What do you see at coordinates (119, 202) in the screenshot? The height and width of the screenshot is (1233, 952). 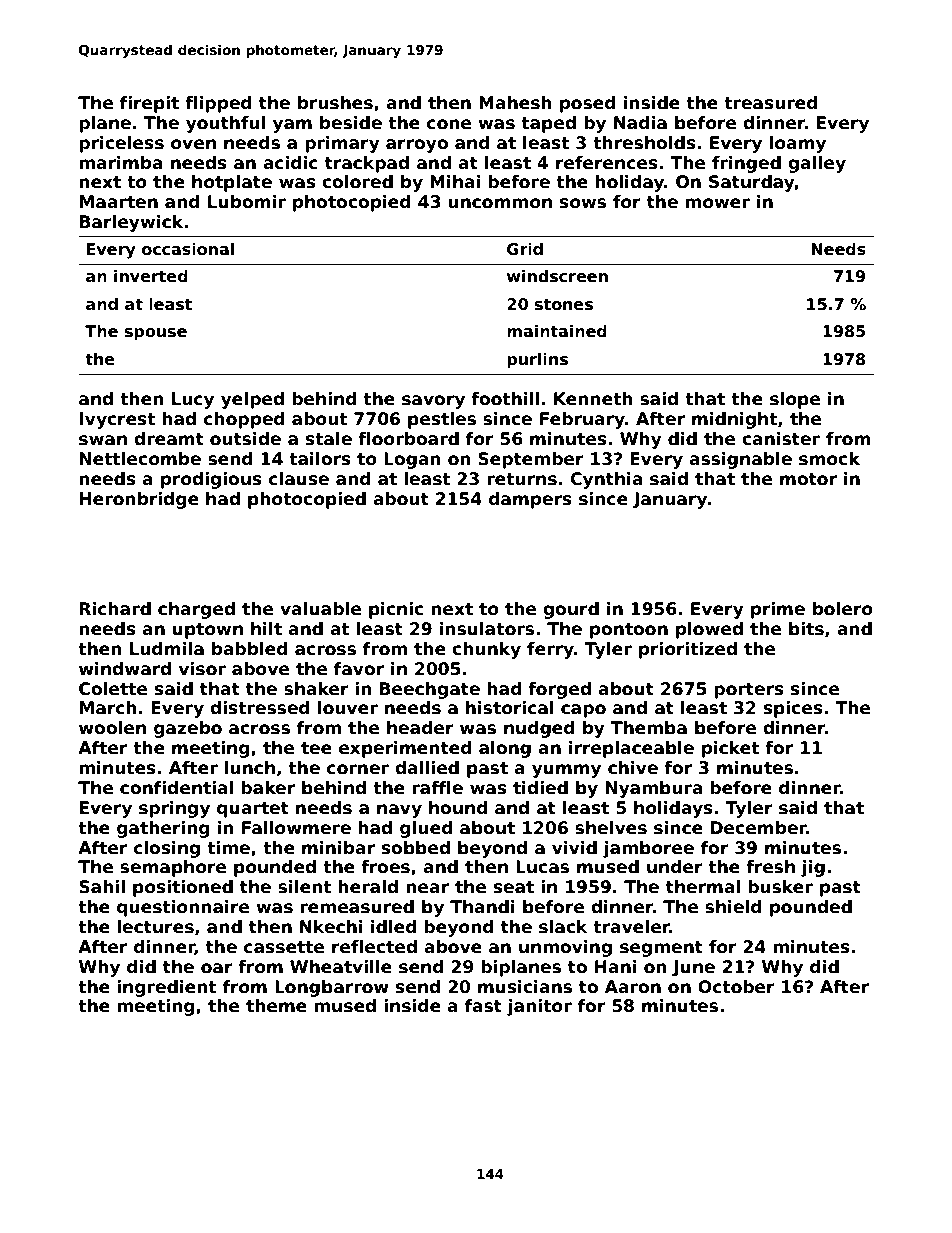 I see `Maarten` at bounding box center [119, 202].
